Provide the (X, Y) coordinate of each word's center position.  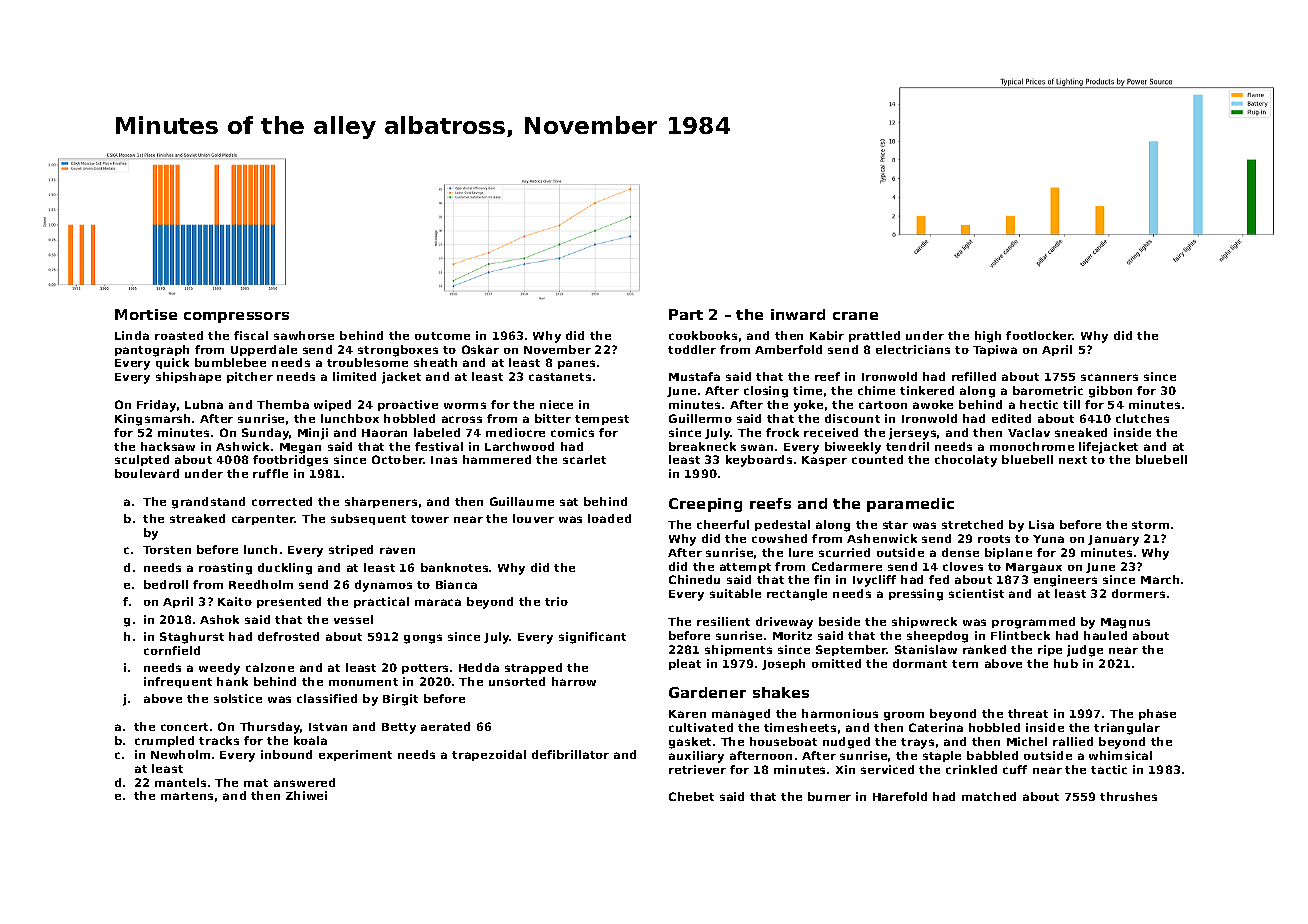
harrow (574, 681)
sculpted (142, 460)
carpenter (263, 520)
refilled (974, 376)
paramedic (910, 505)
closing (766, 392)
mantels (180, 782)
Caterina (936, 727)
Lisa (1041, 524)
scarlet (584, 459)
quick (172, 363)
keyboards (759, 461)
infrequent (178, 682)
